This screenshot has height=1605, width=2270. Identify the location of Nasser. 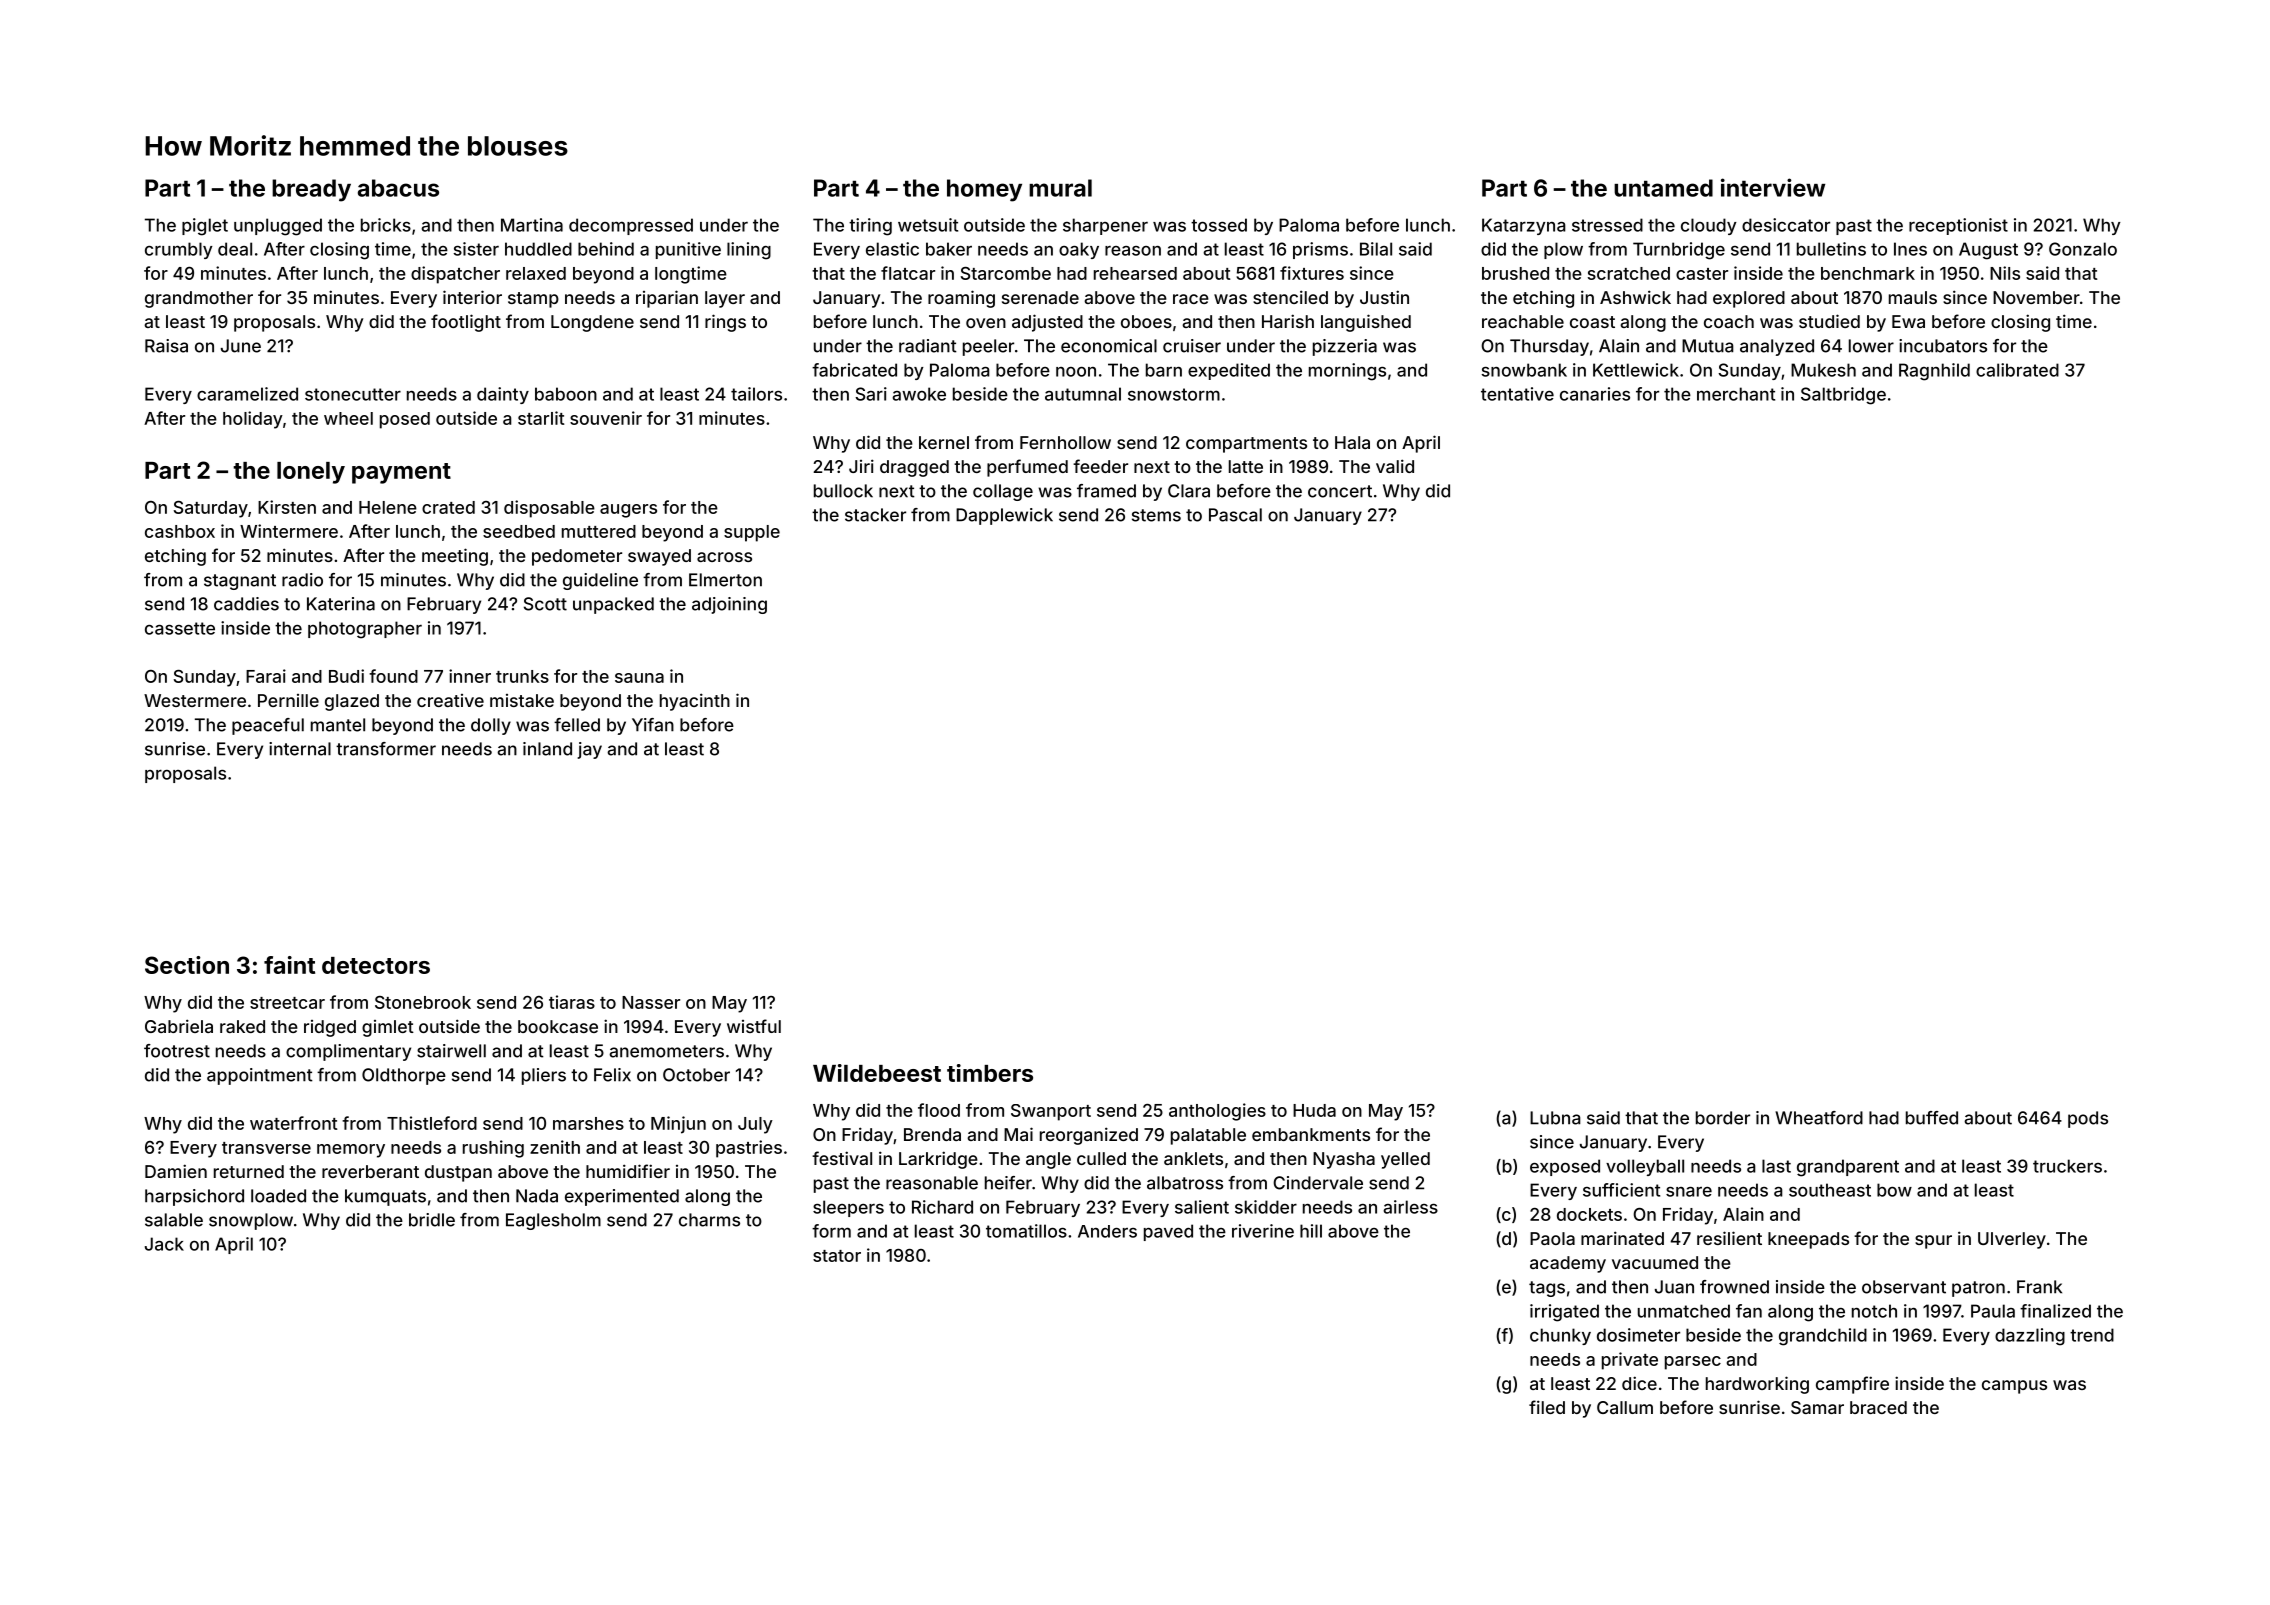
(651, 1002).
